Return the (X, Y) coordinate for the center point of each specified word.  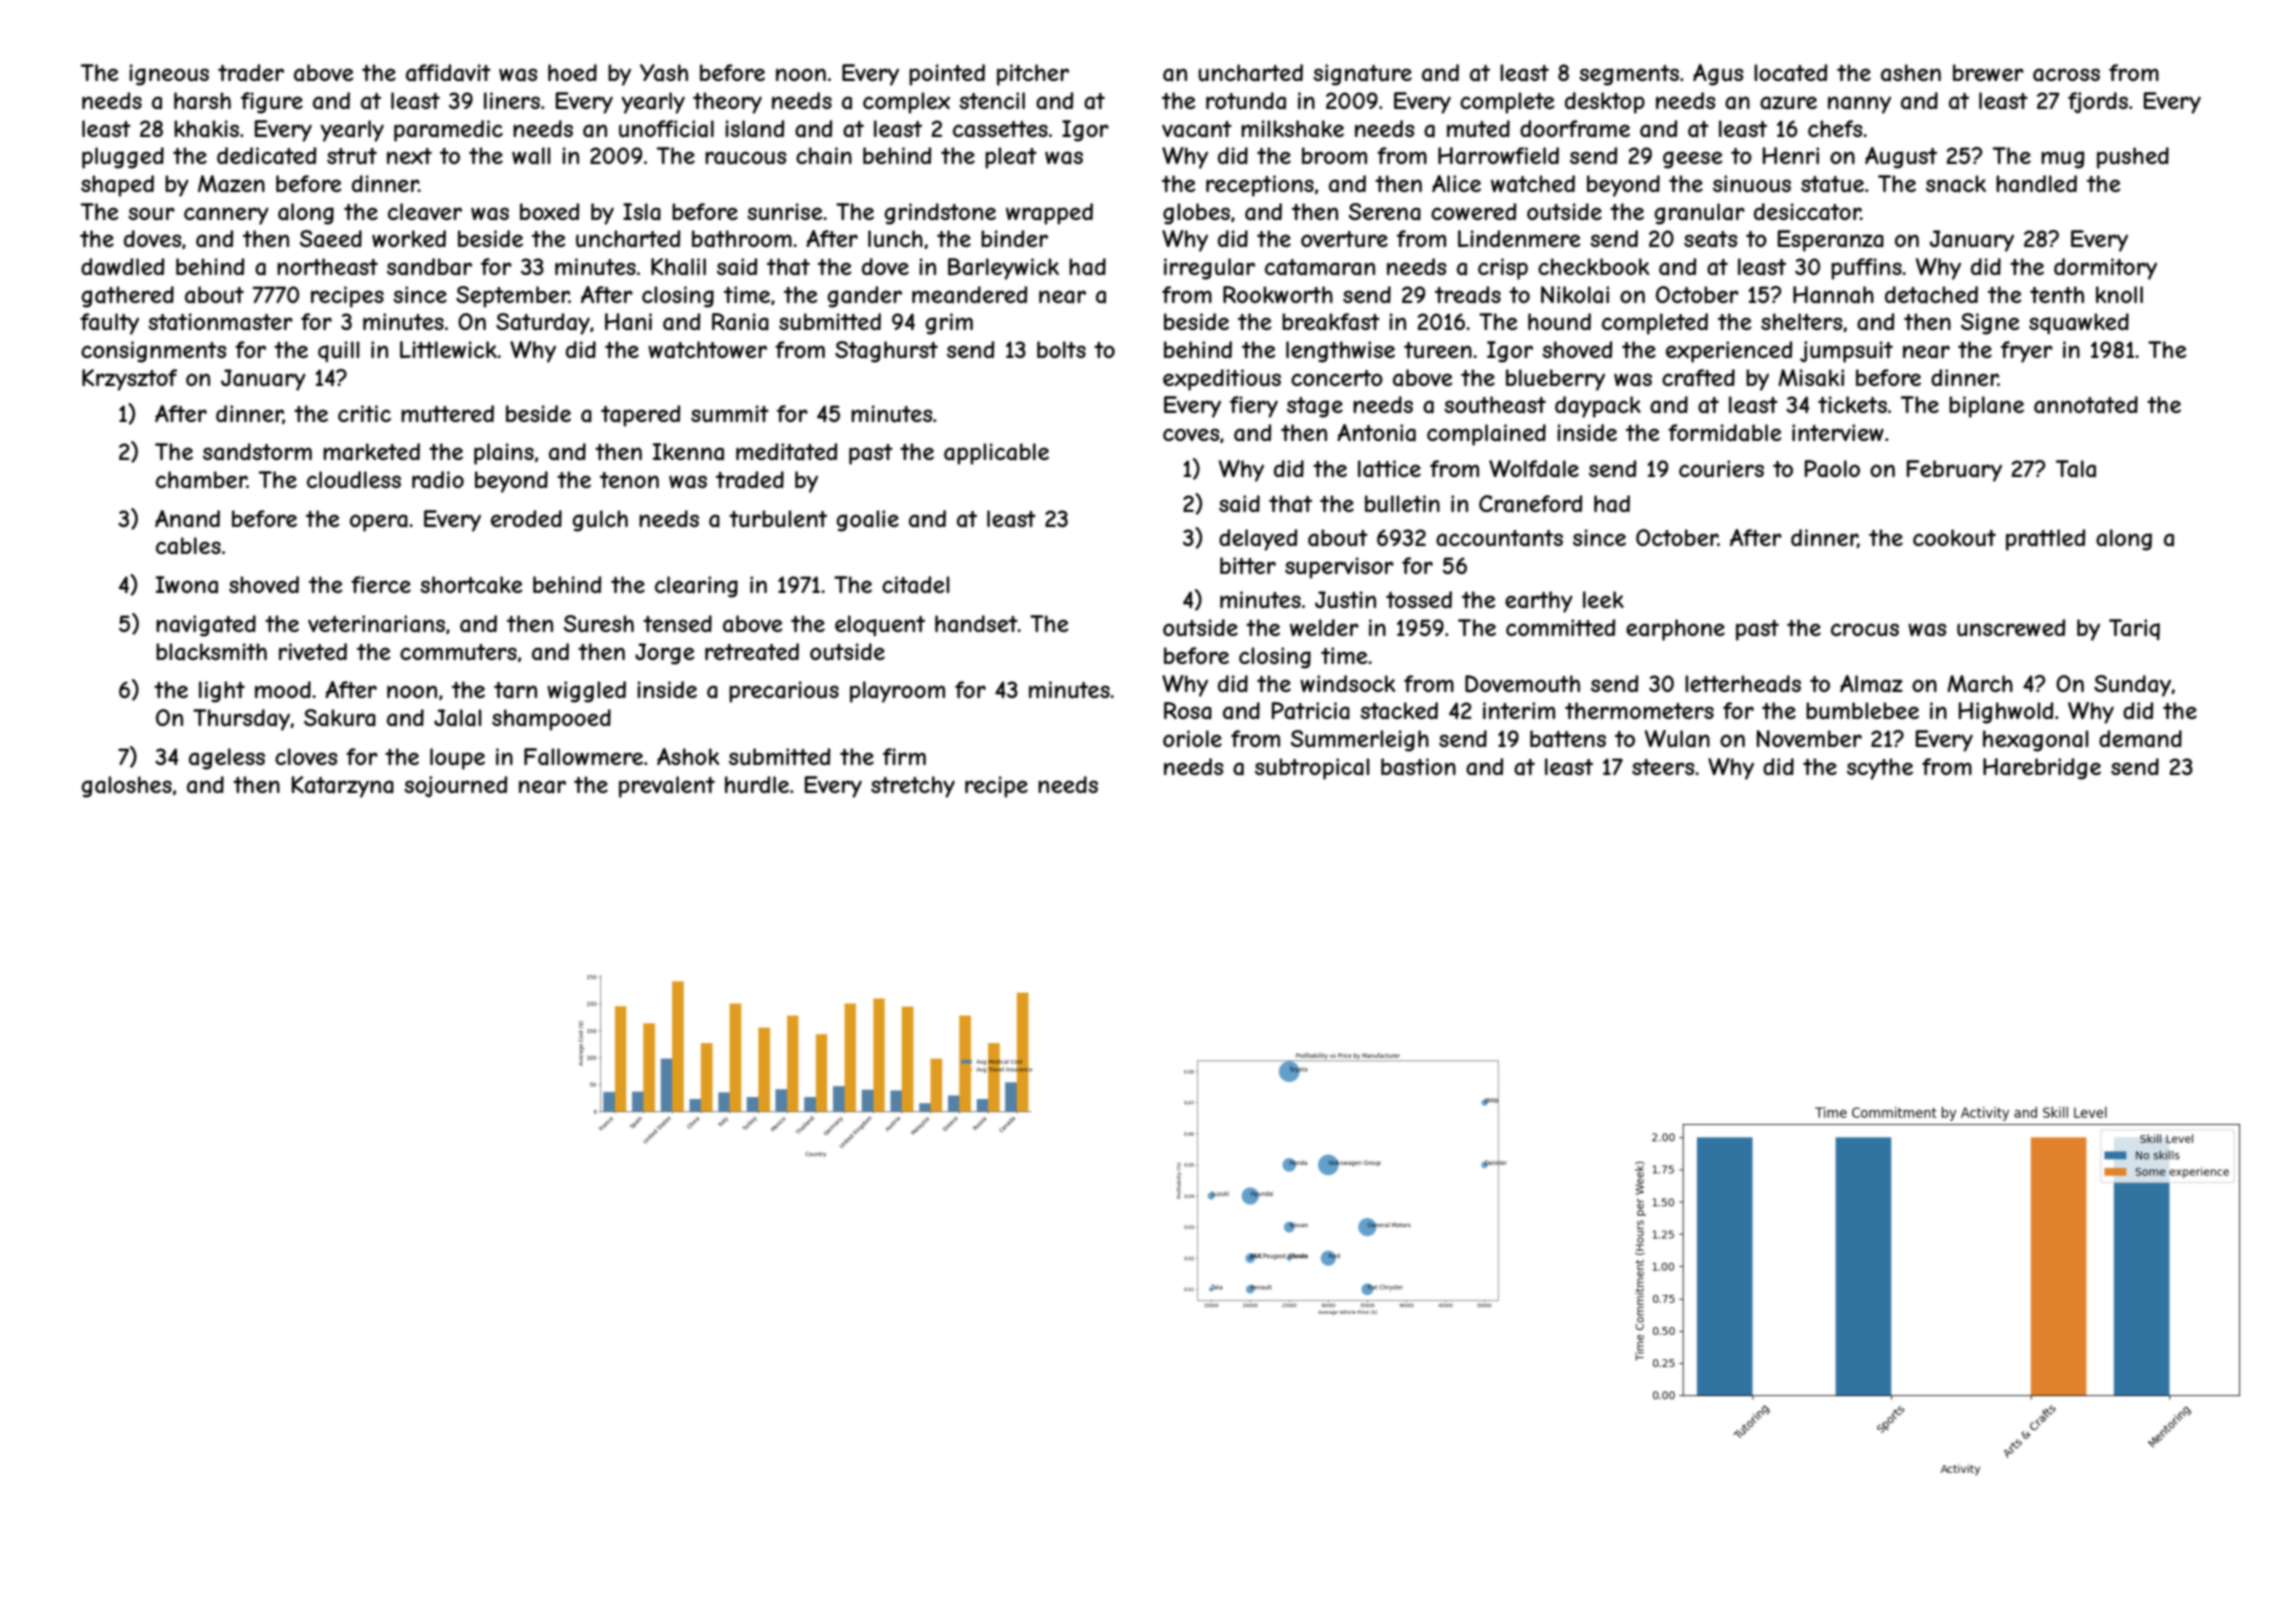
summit (730, 413)
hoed (572, 72)
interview (1838, 432)
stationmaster (220, 322)
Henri (1791, 155)
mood (283, 689)
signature (1362, 75)
